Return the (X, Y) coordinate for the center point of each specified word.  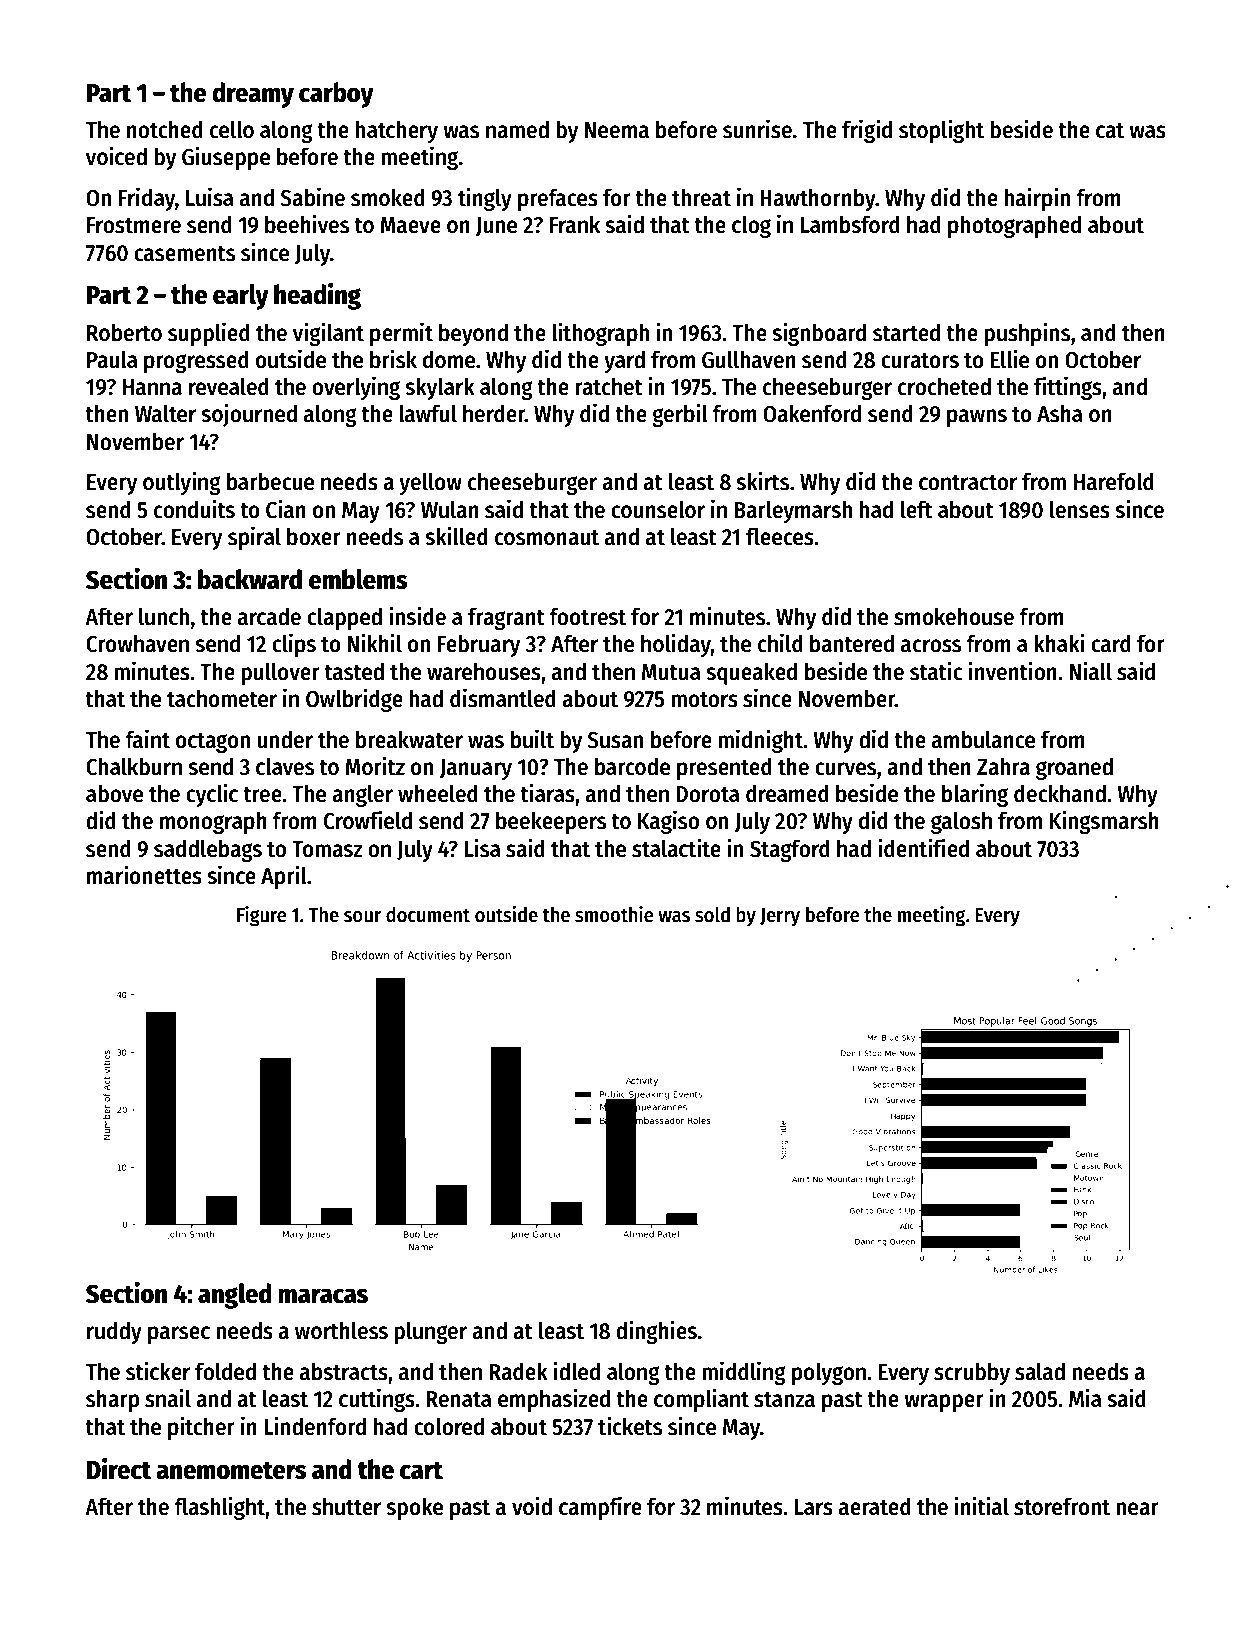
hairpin (1037, 199)
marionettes (144, 875)
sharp (112, 1400)
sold (712, 914)
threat (701, 197)
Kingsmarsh (1104, 822)
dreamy (253, 95)
